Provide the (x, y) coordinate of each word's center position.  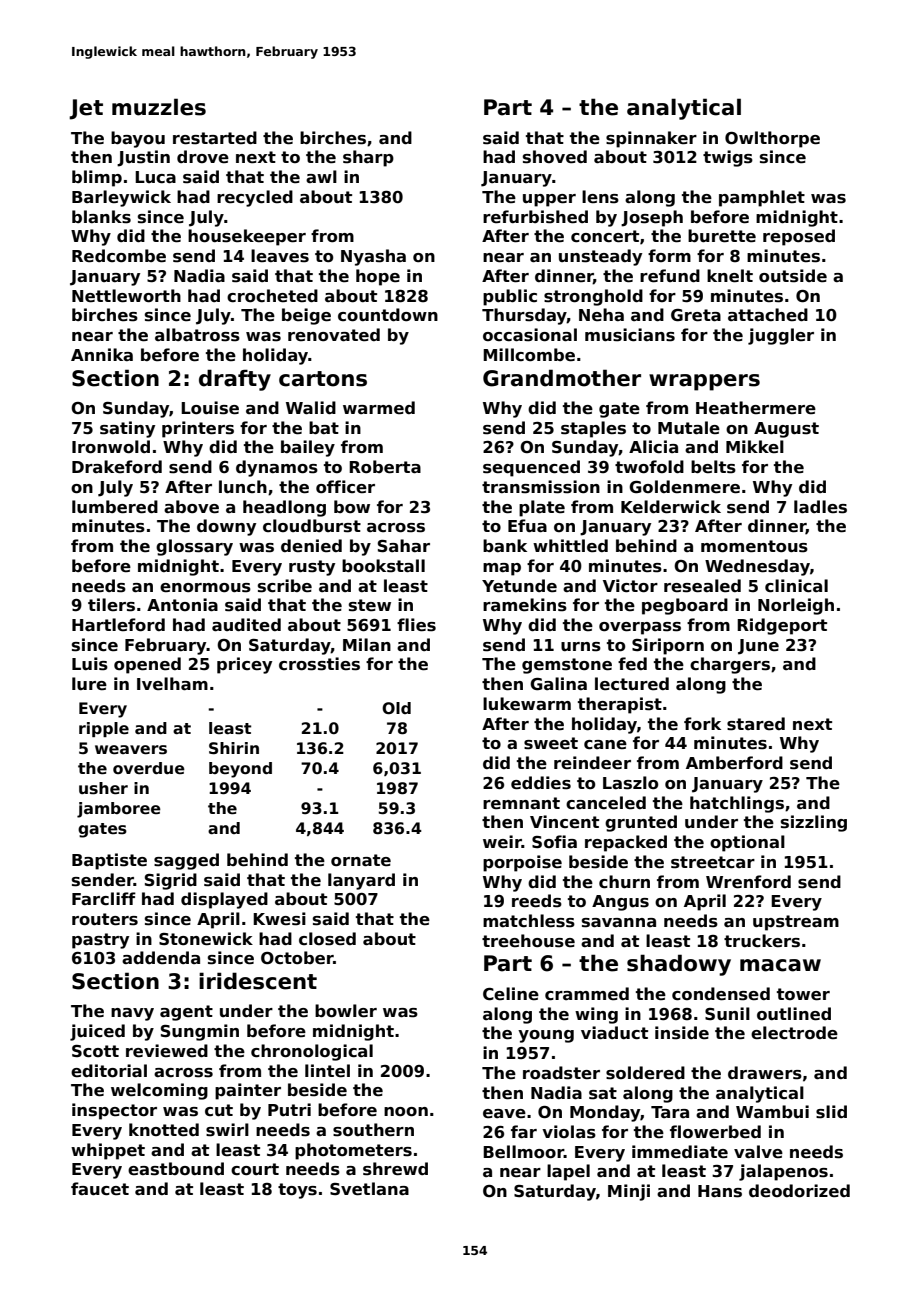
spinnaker (651, 139)
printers (198, 429)
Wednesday (757, 567)
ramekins (525, 605)
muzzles (159, 107)
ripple (104, 729)
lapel (568, 1172)
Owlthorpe (772, 139)
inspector (114, 1111)
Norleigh (796, 606)
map (502, 569)
